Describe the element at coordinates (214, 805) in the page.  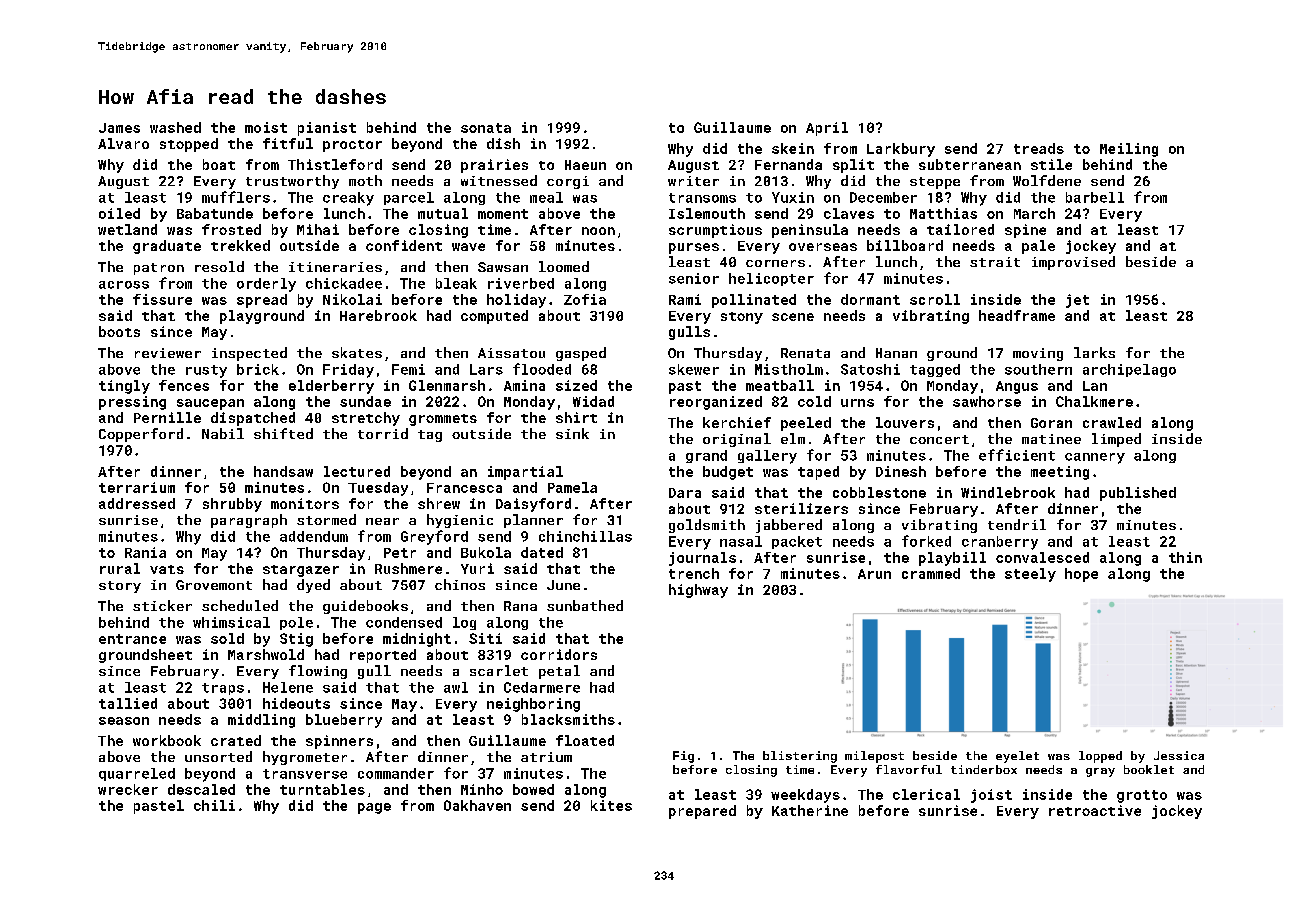
I see `chili` at that location.
